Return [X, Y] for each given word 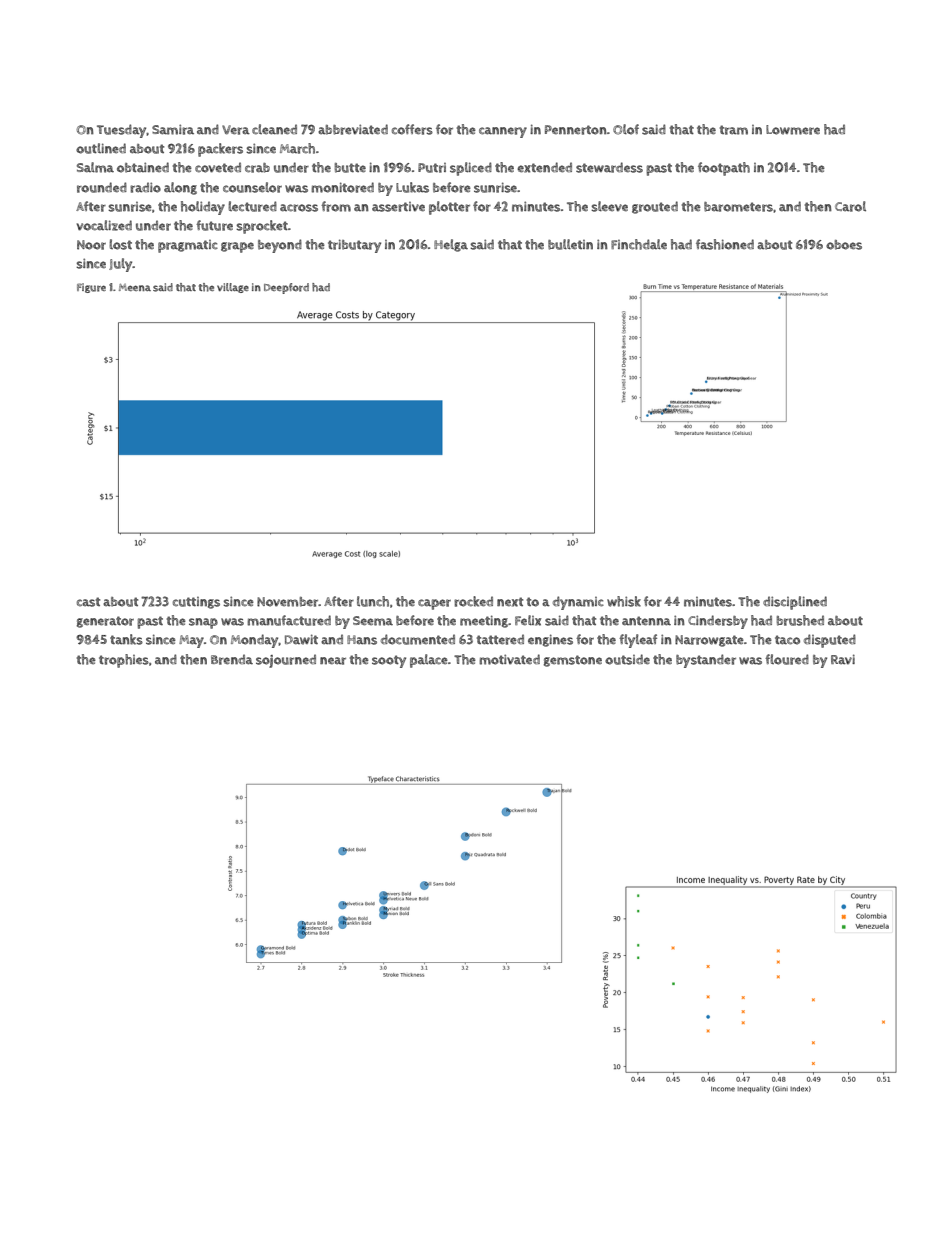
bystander [706, 661]
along [180, 188]
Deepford [286, 288]
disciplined [795, 603]
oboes [844, 245]
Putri [432, 168]
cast [88, 602]
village [233, 288]
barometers [738, 207]
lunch [373, 601]
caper [434, 604]
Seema [373, 621]
